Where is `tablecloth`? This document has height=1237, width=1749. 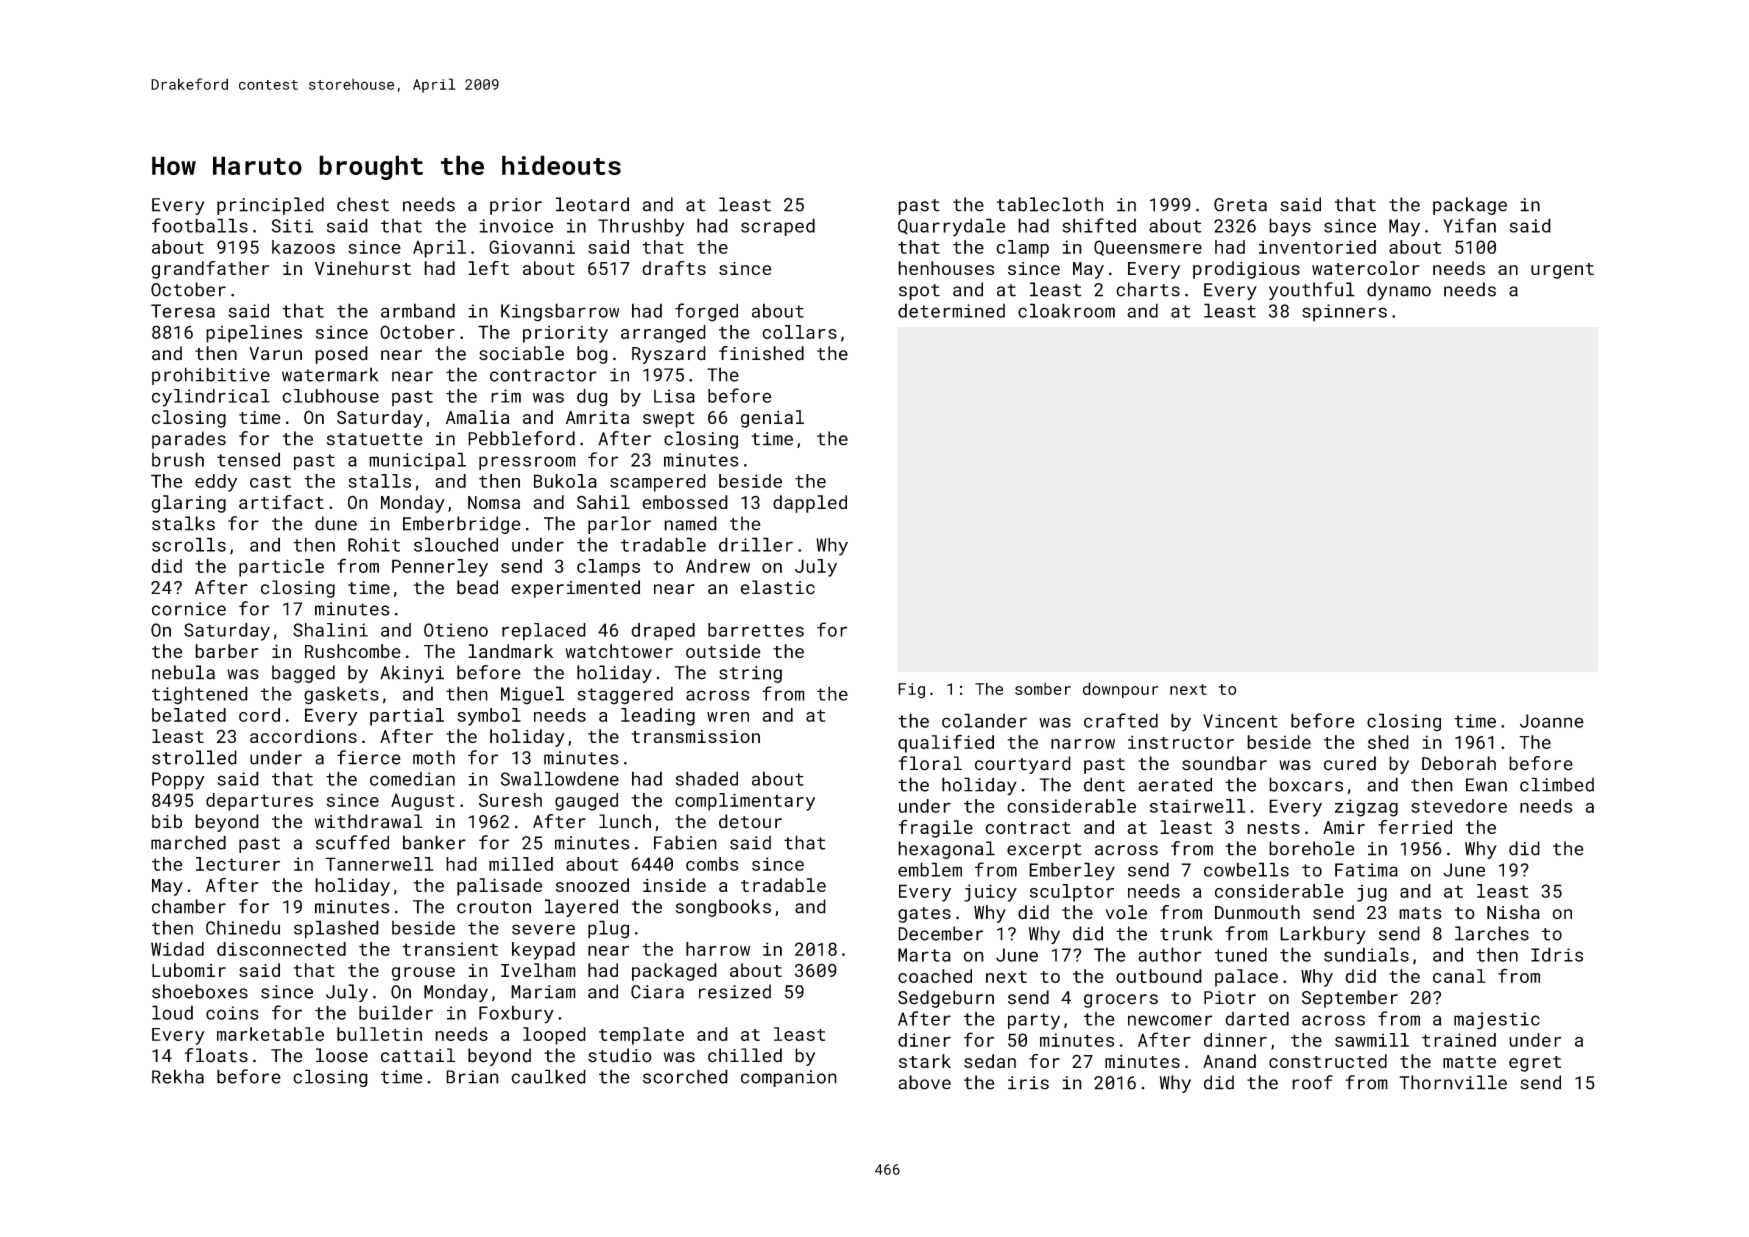
tablecloth is located at coordinates (1050, 204).
